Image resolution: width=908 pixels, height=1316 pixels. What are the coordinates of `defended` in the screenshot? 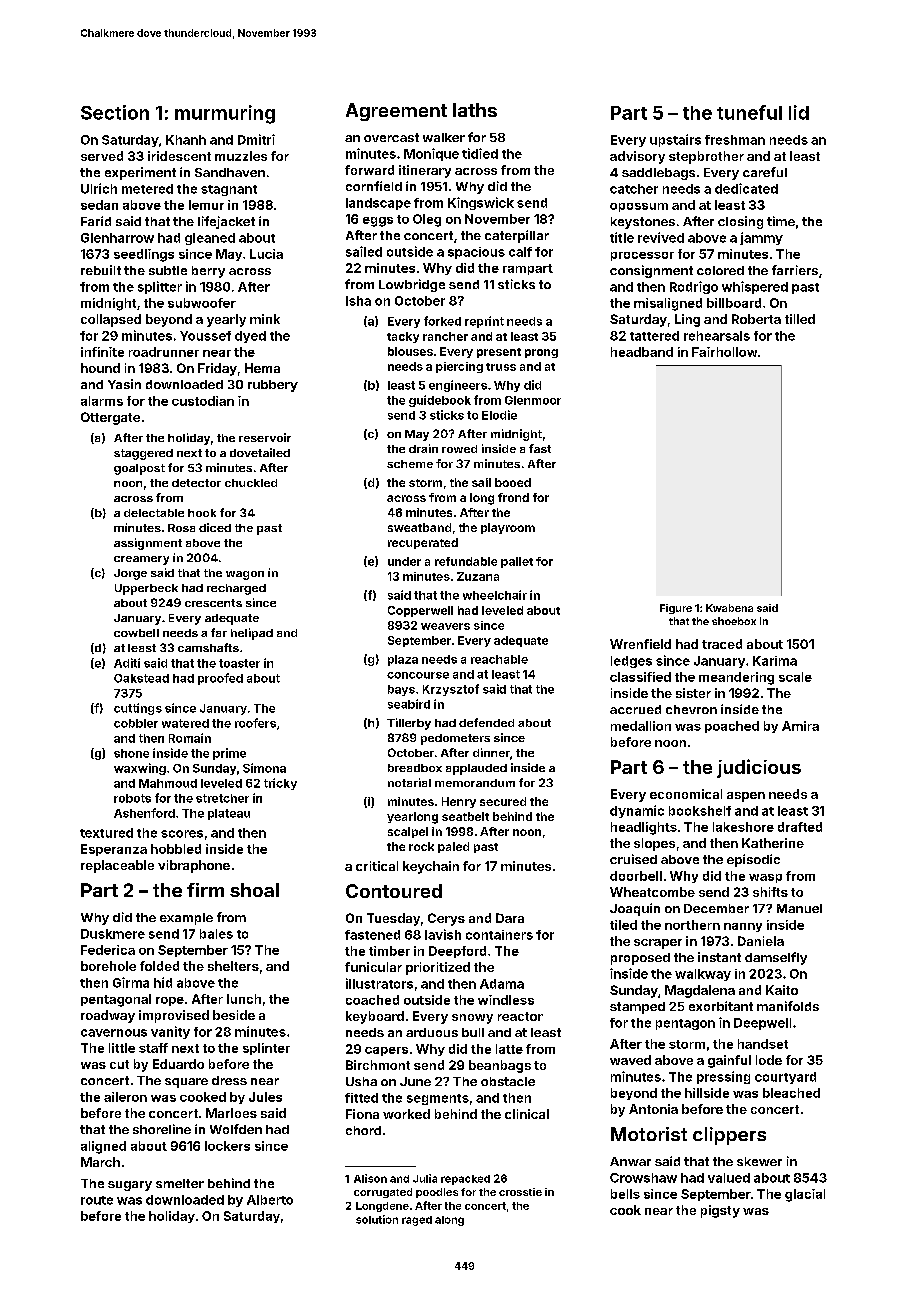 It's located at (486, 722).
